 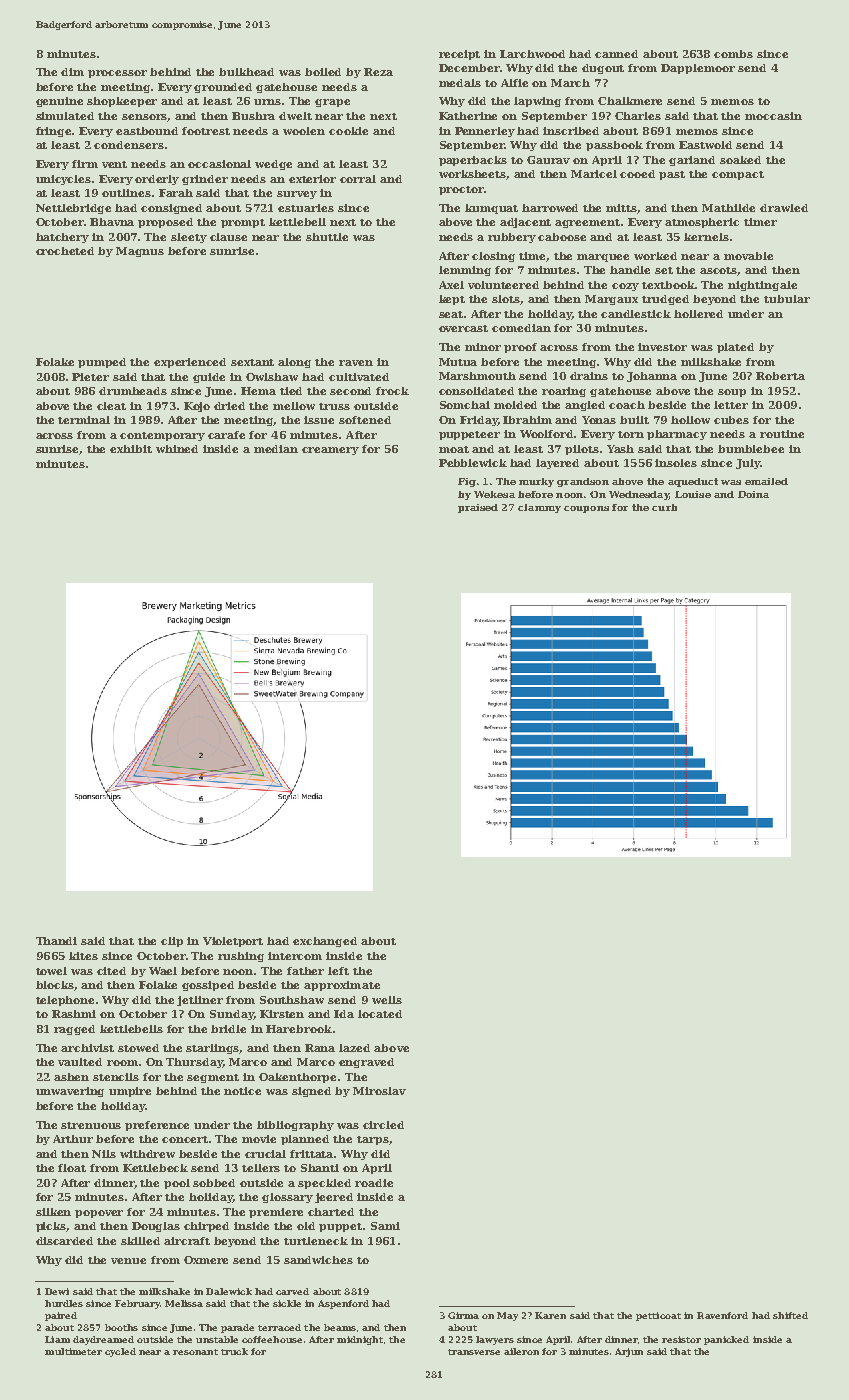 What do you see at coordinates (138, 1048) in the document?
I see `stowed` at bounding box center [138, 1048].
